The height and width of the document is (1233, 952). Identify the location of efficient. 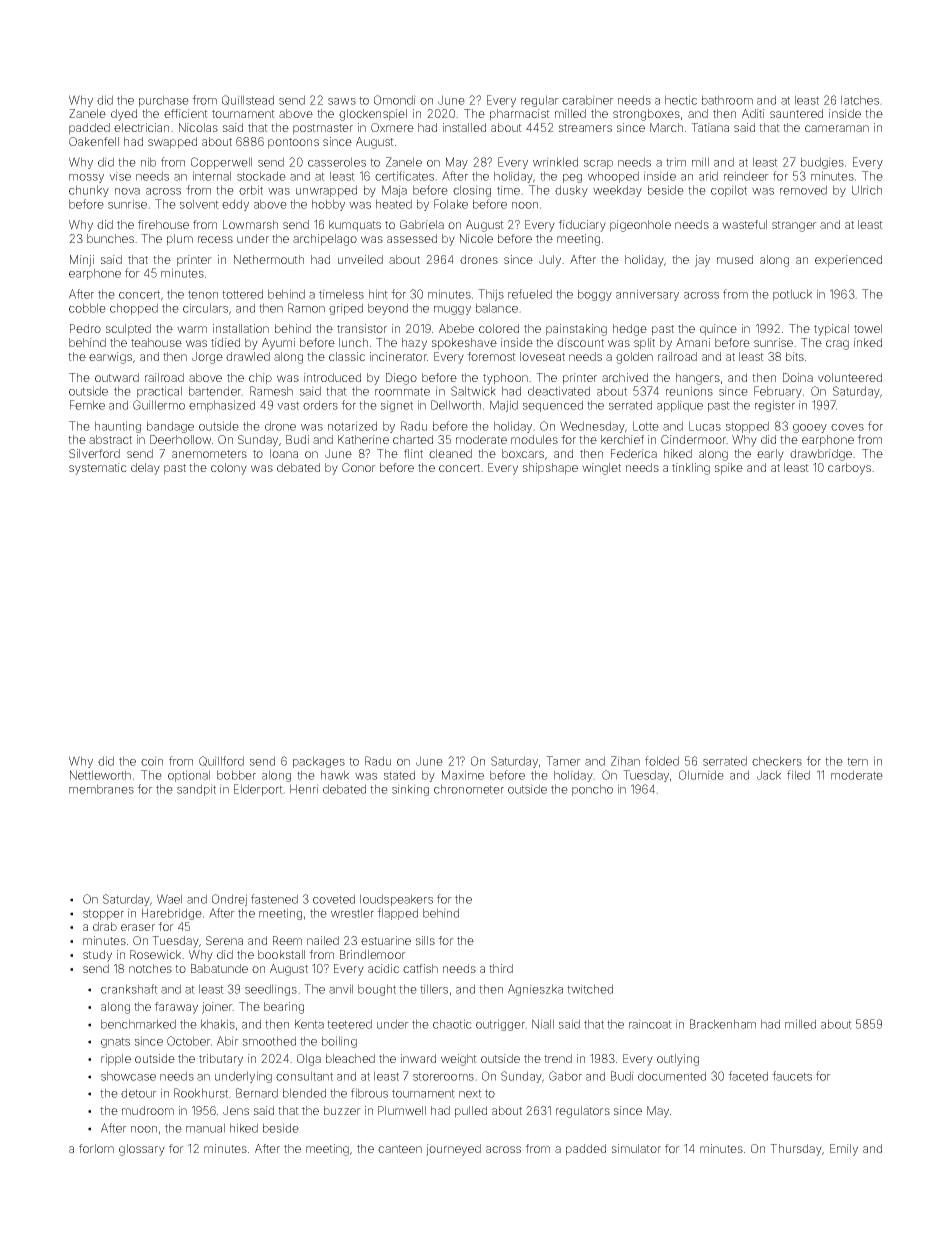
(186, 113).
